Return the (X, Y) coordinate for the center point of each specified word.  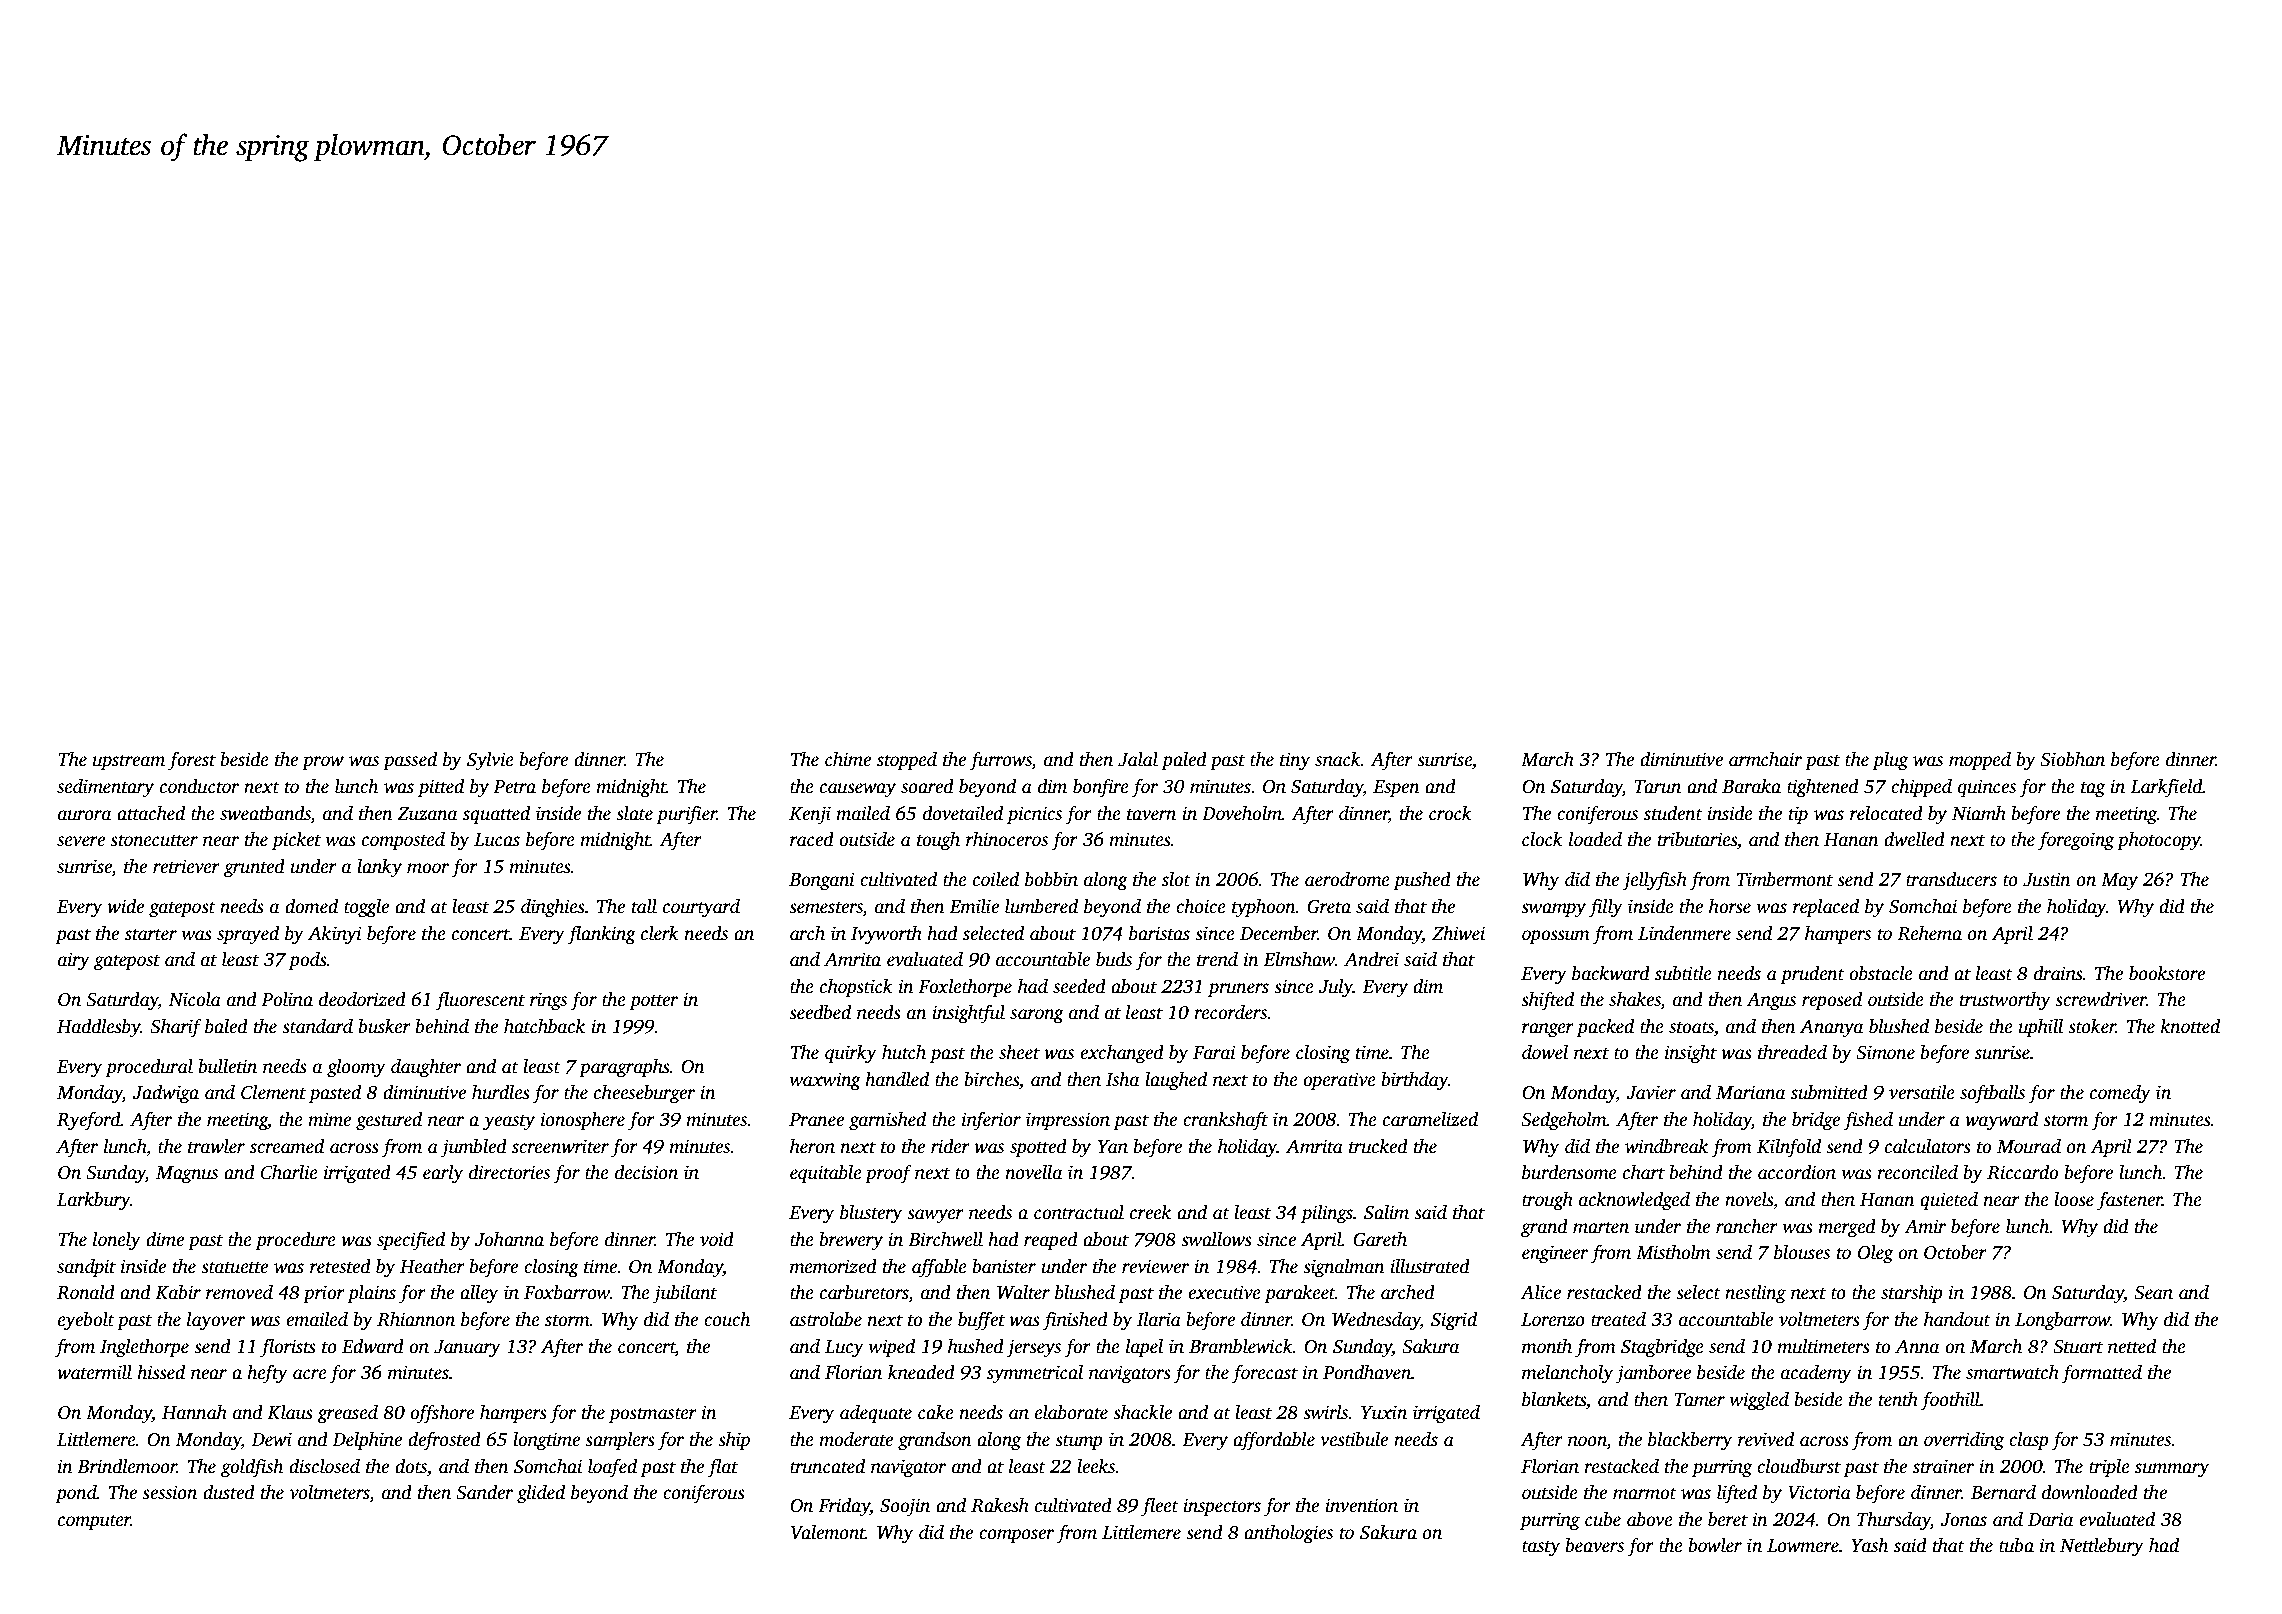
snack (1338, 759)
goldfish (252, 1468)
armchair (1765, 759)
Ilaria (1159, 1319)
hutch (904, 1052)
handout (1957, 1319)
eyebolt (86, 1321)
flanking (601, 935)
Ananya (1831, 1028)
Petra (514, 787)
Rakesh (1000, 1505)
